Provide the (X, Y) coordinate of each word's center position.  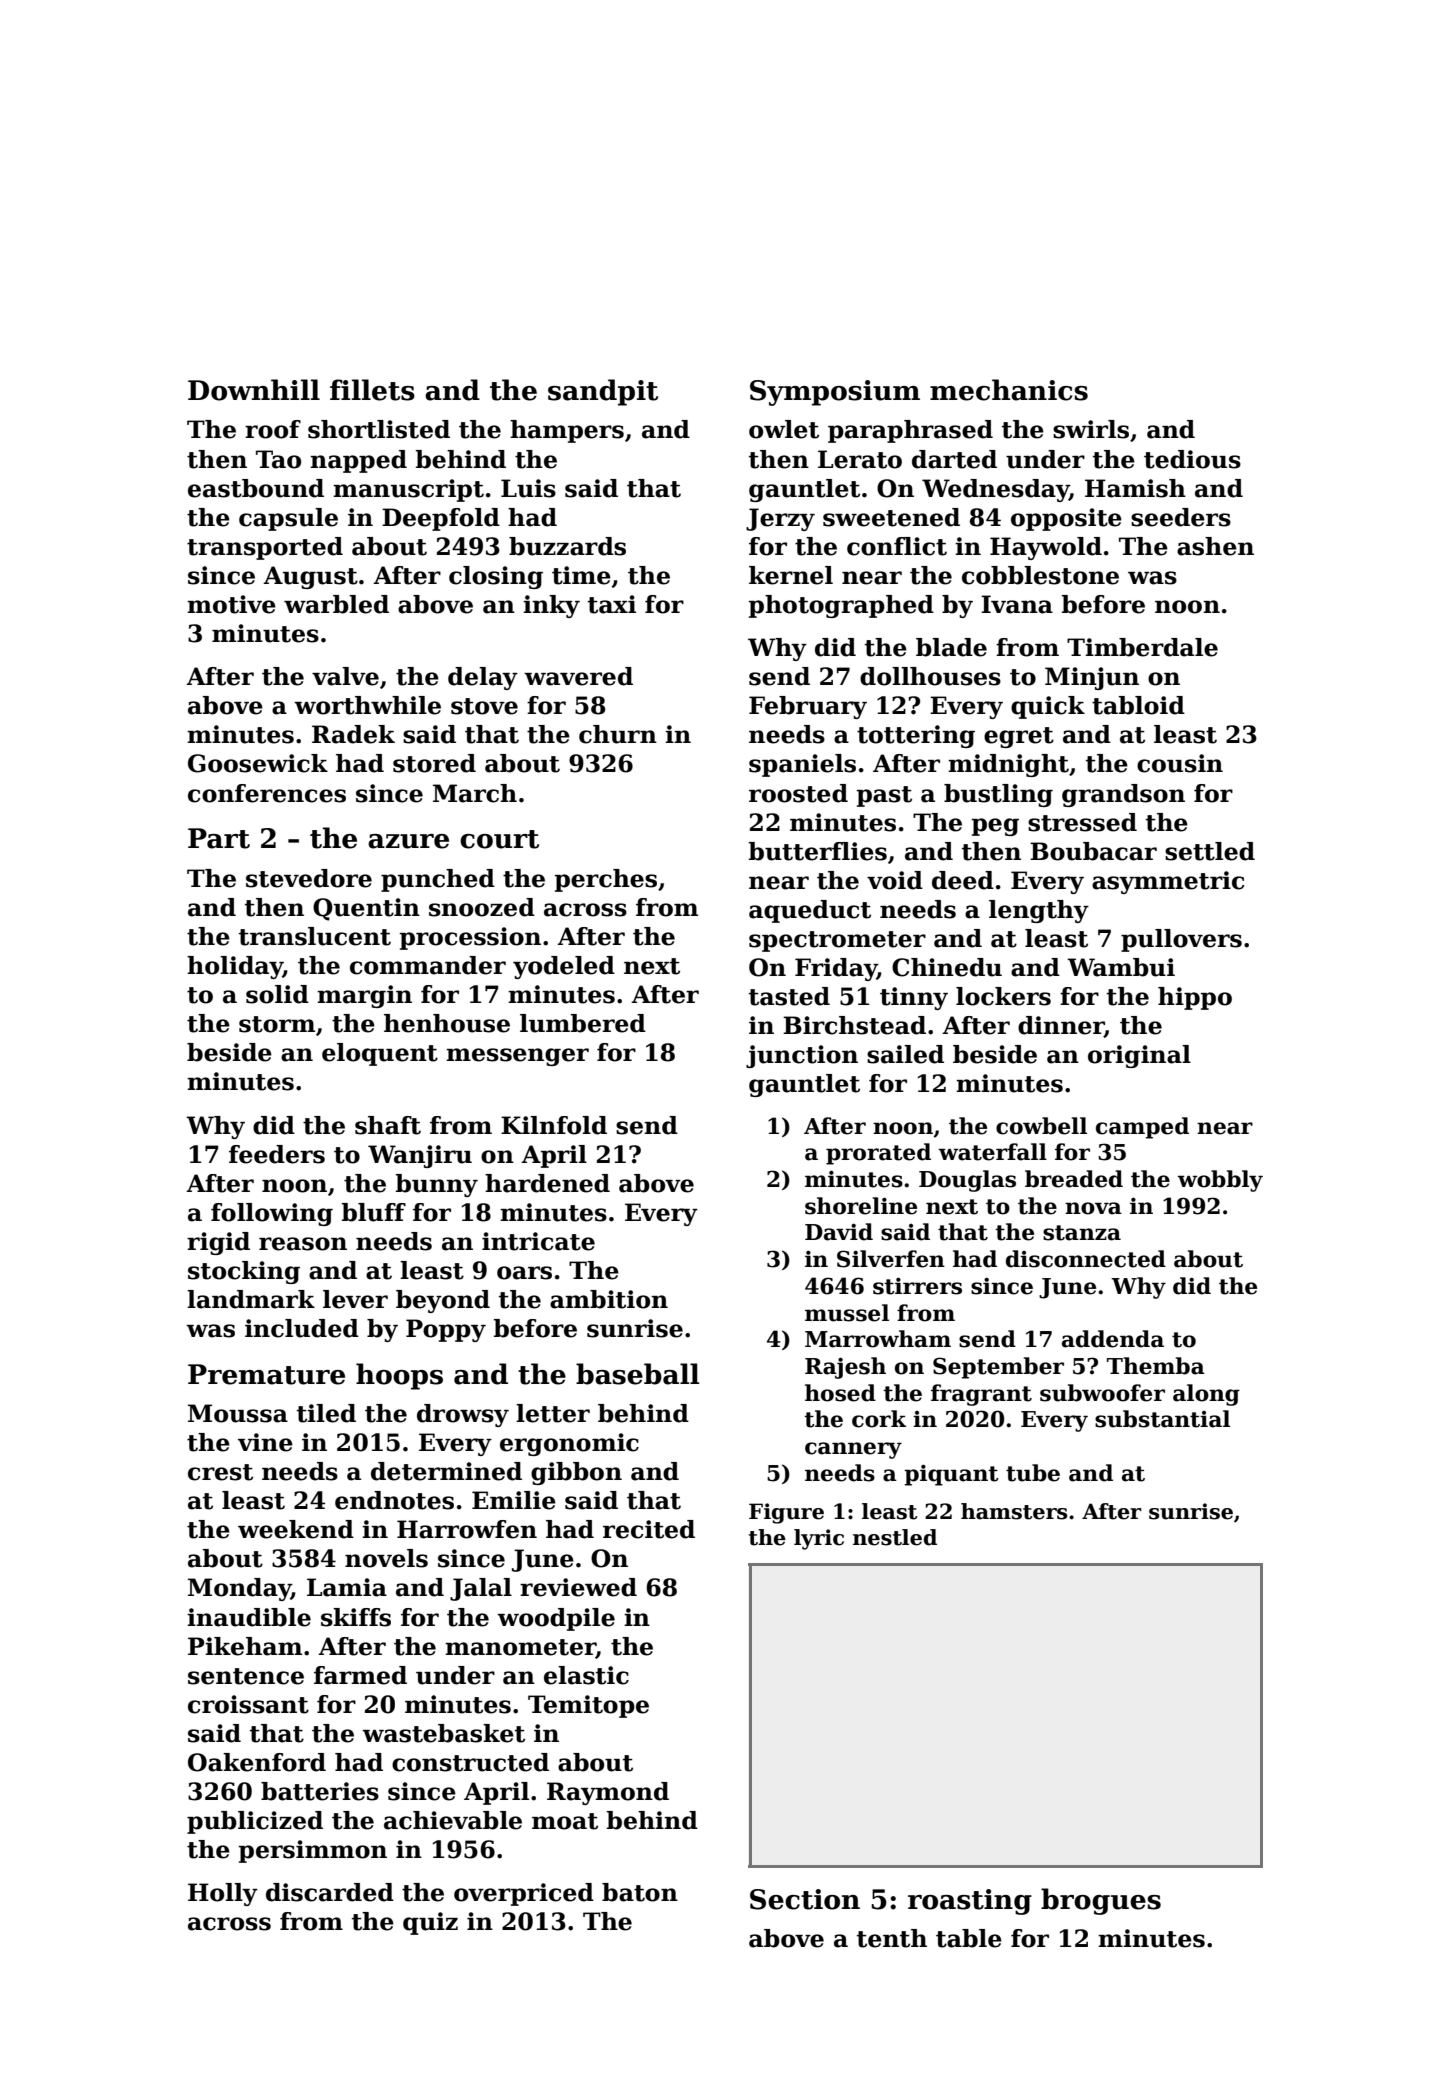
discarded (330, 1892)
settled (1210, 851)
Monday (239, 1589)
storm (277, 1024)
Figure (786, 1513)
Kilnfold (554, 1125)
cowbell (1041, 1126)
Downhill (254, 390)
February (808, 707)
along (1206, 1395)
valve (345, 676)
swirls (1091, 429)
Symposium (835, 393)
